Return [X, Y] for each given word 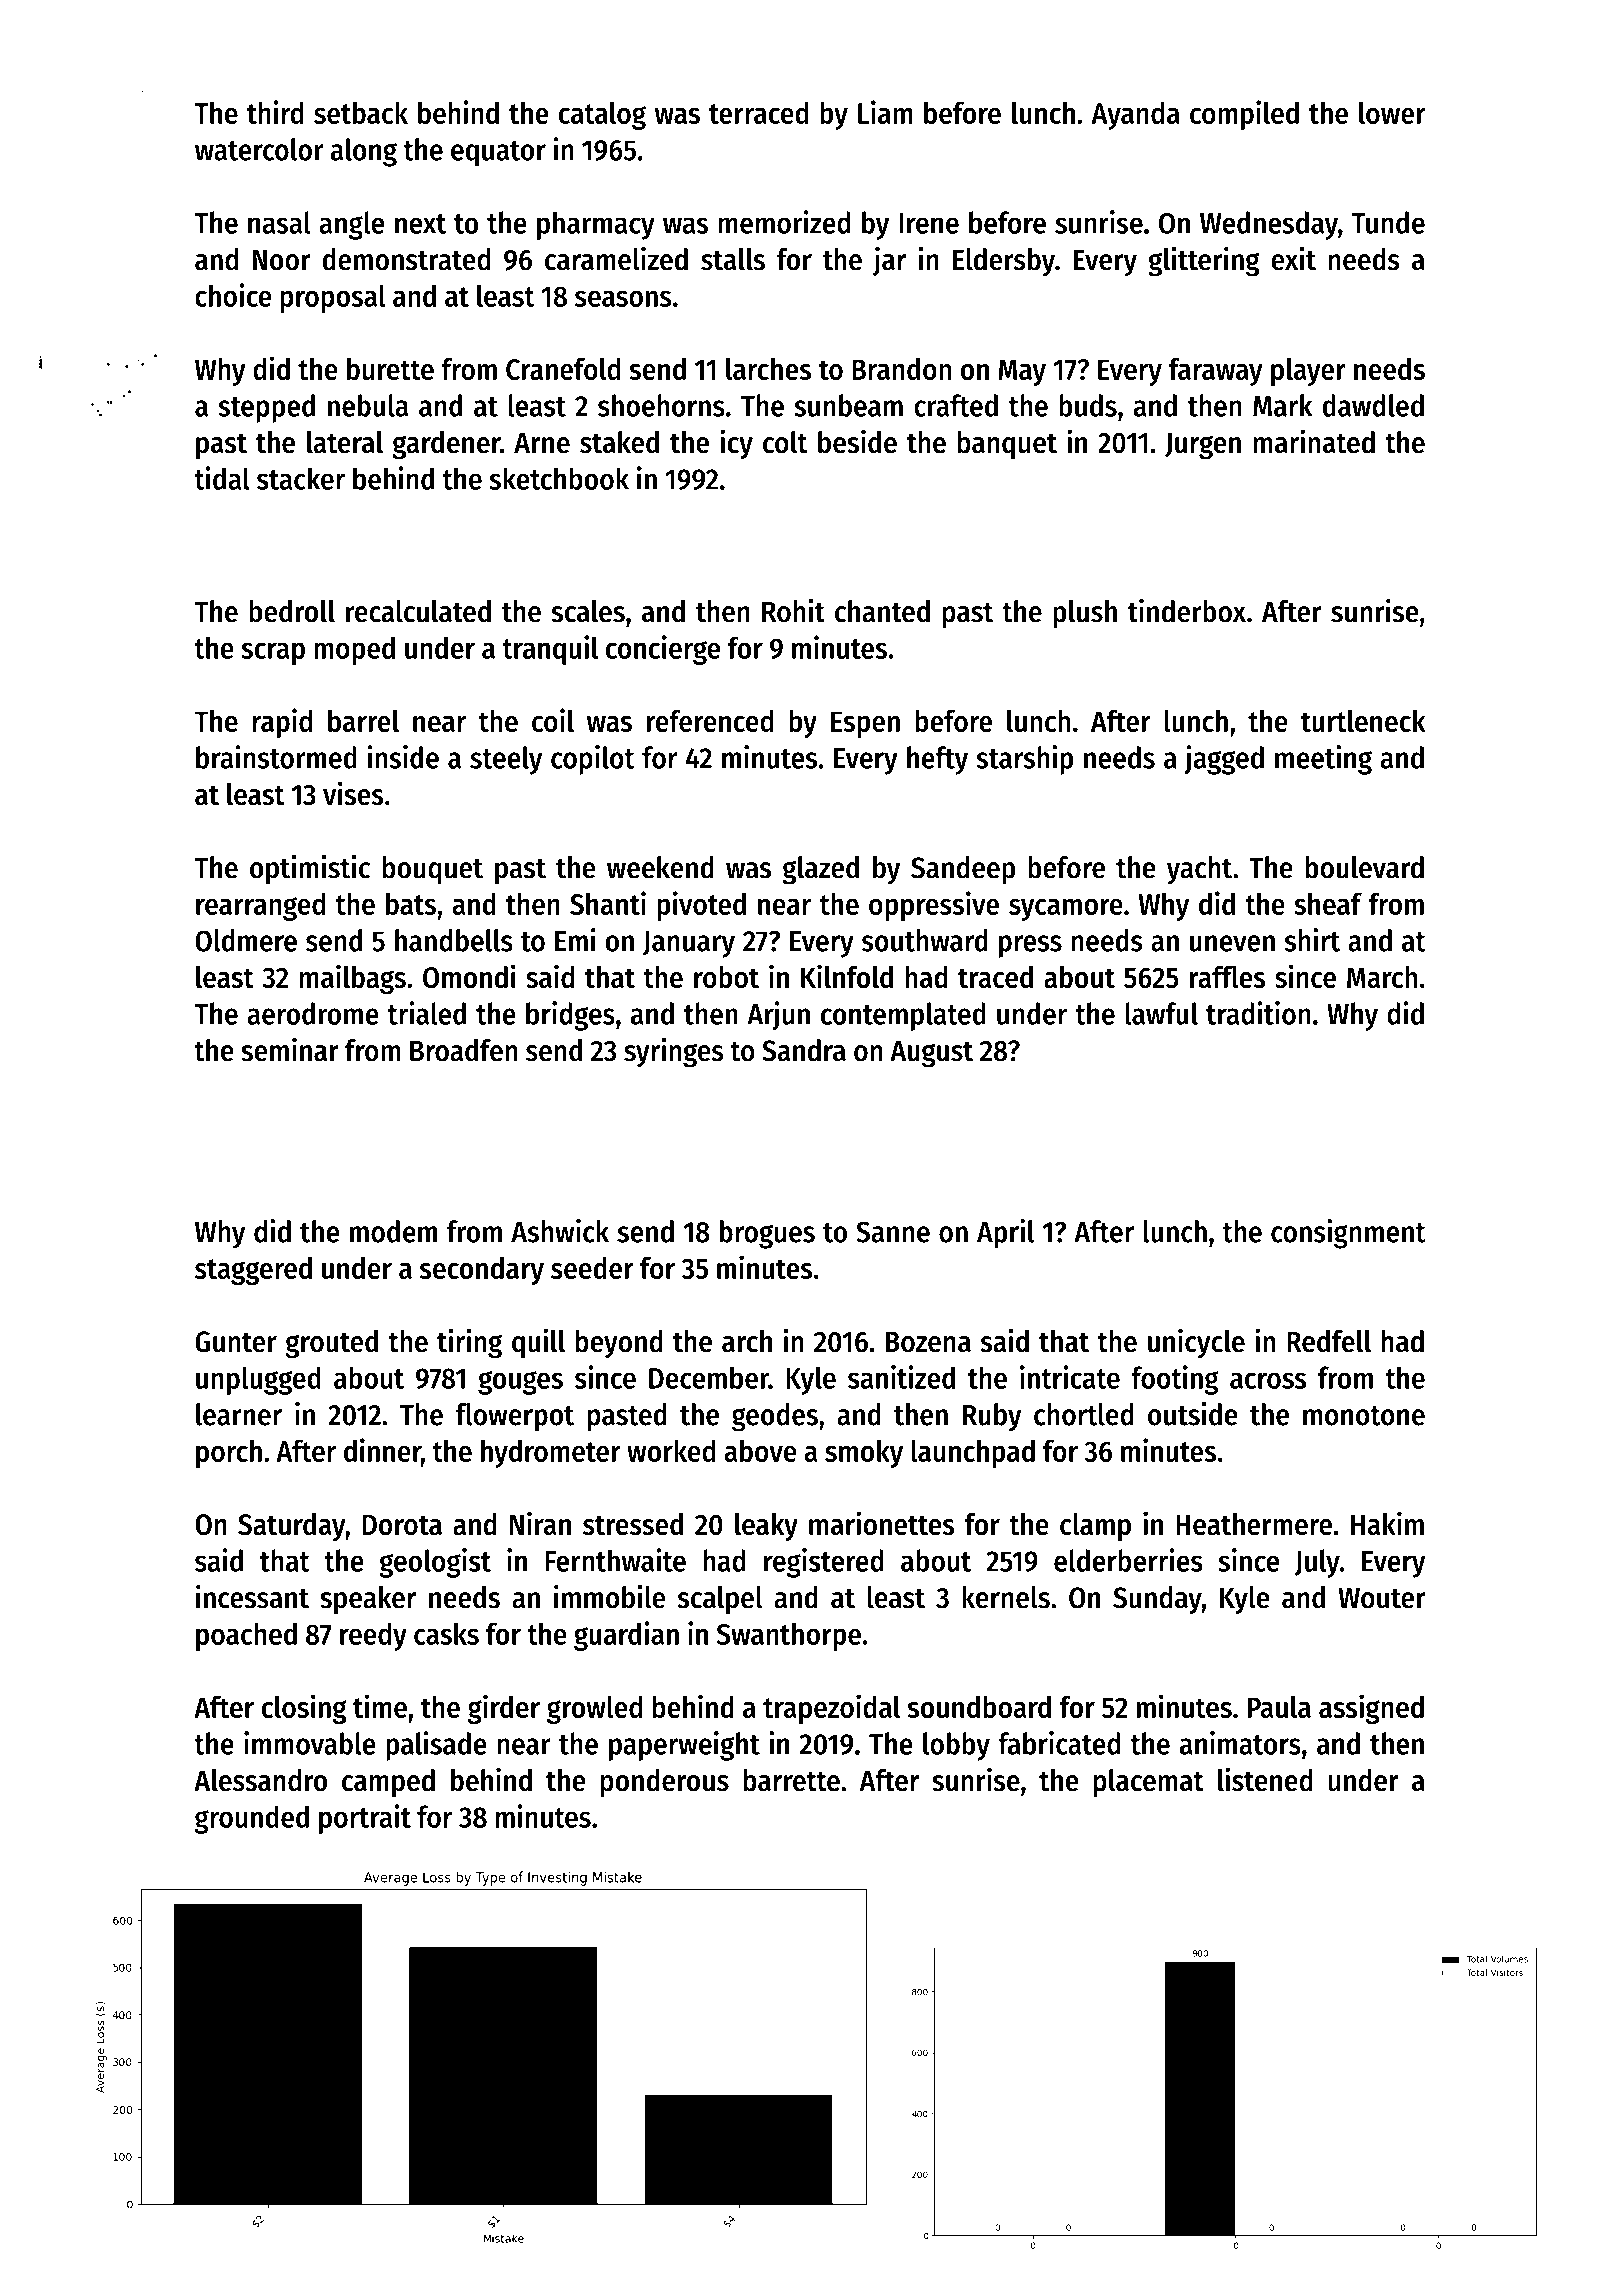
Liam [885, 112]
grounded [252, 1819]
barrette [791, 1780]
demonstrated [406, 259]
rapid [282, 723]
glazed [820, 870]
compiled [1244, 115]
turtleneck [1363, 721]
